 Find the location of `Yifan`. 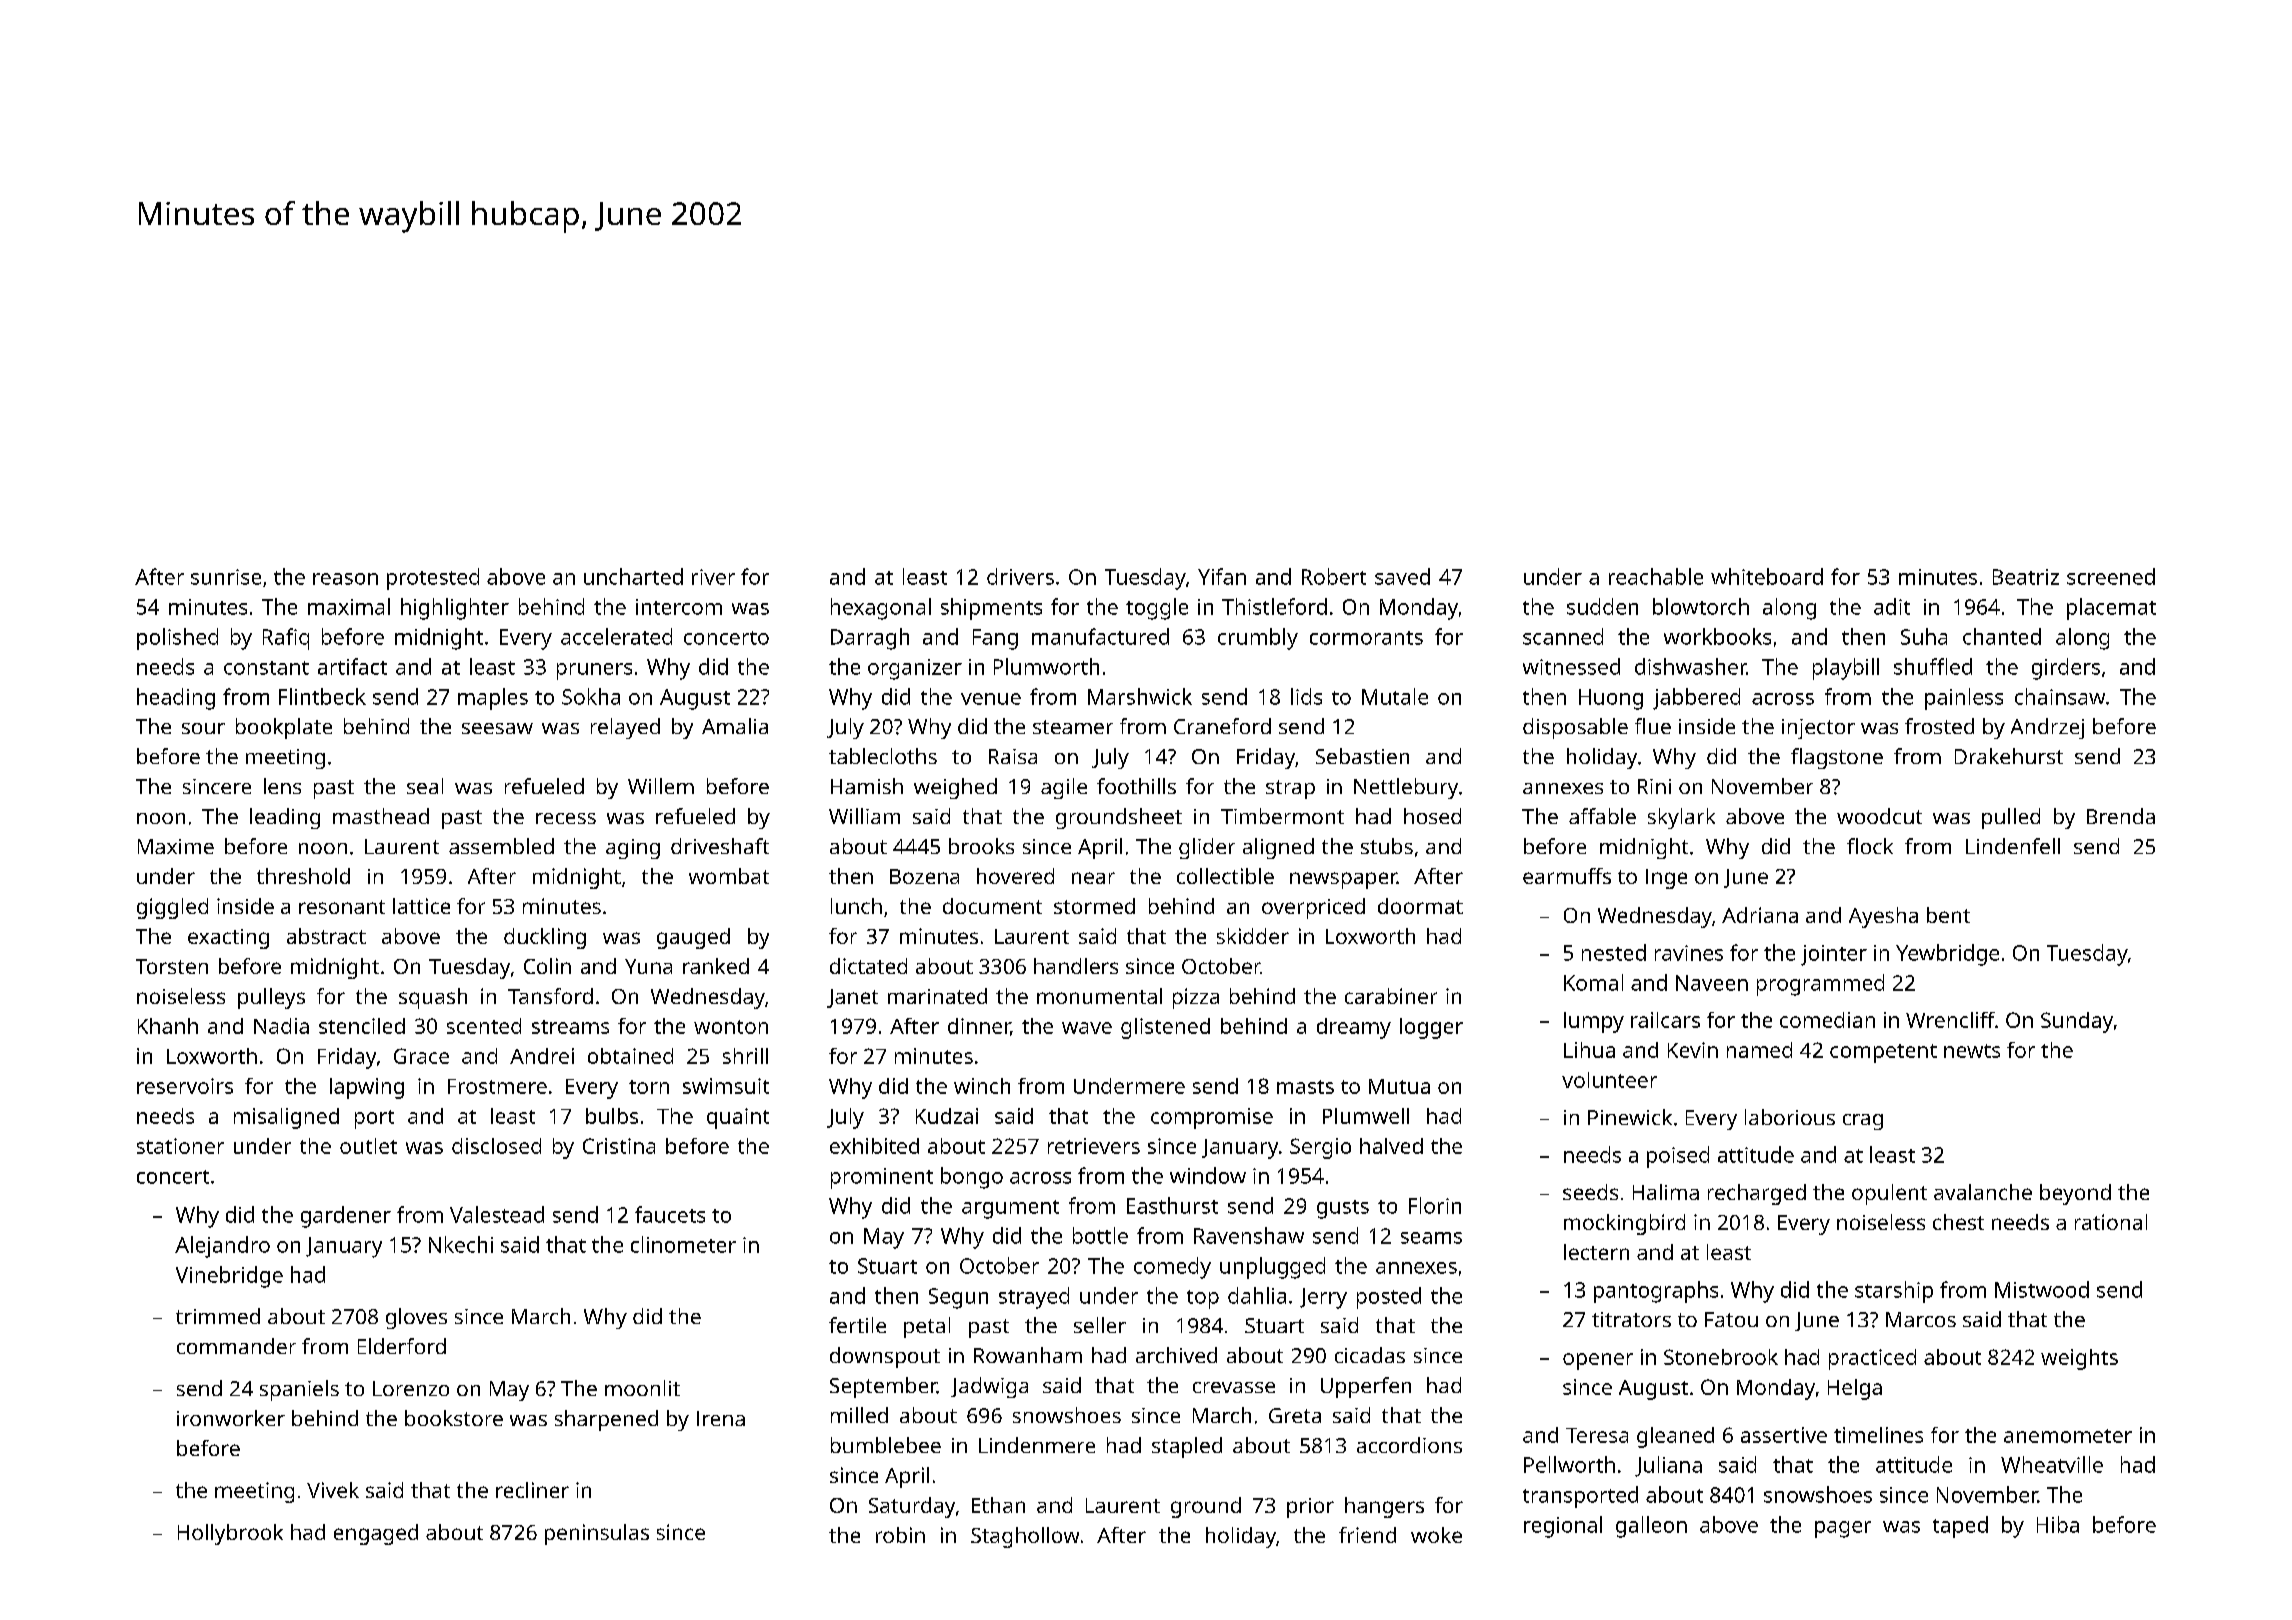

Yifan is located at coordinates (1222, 576).
